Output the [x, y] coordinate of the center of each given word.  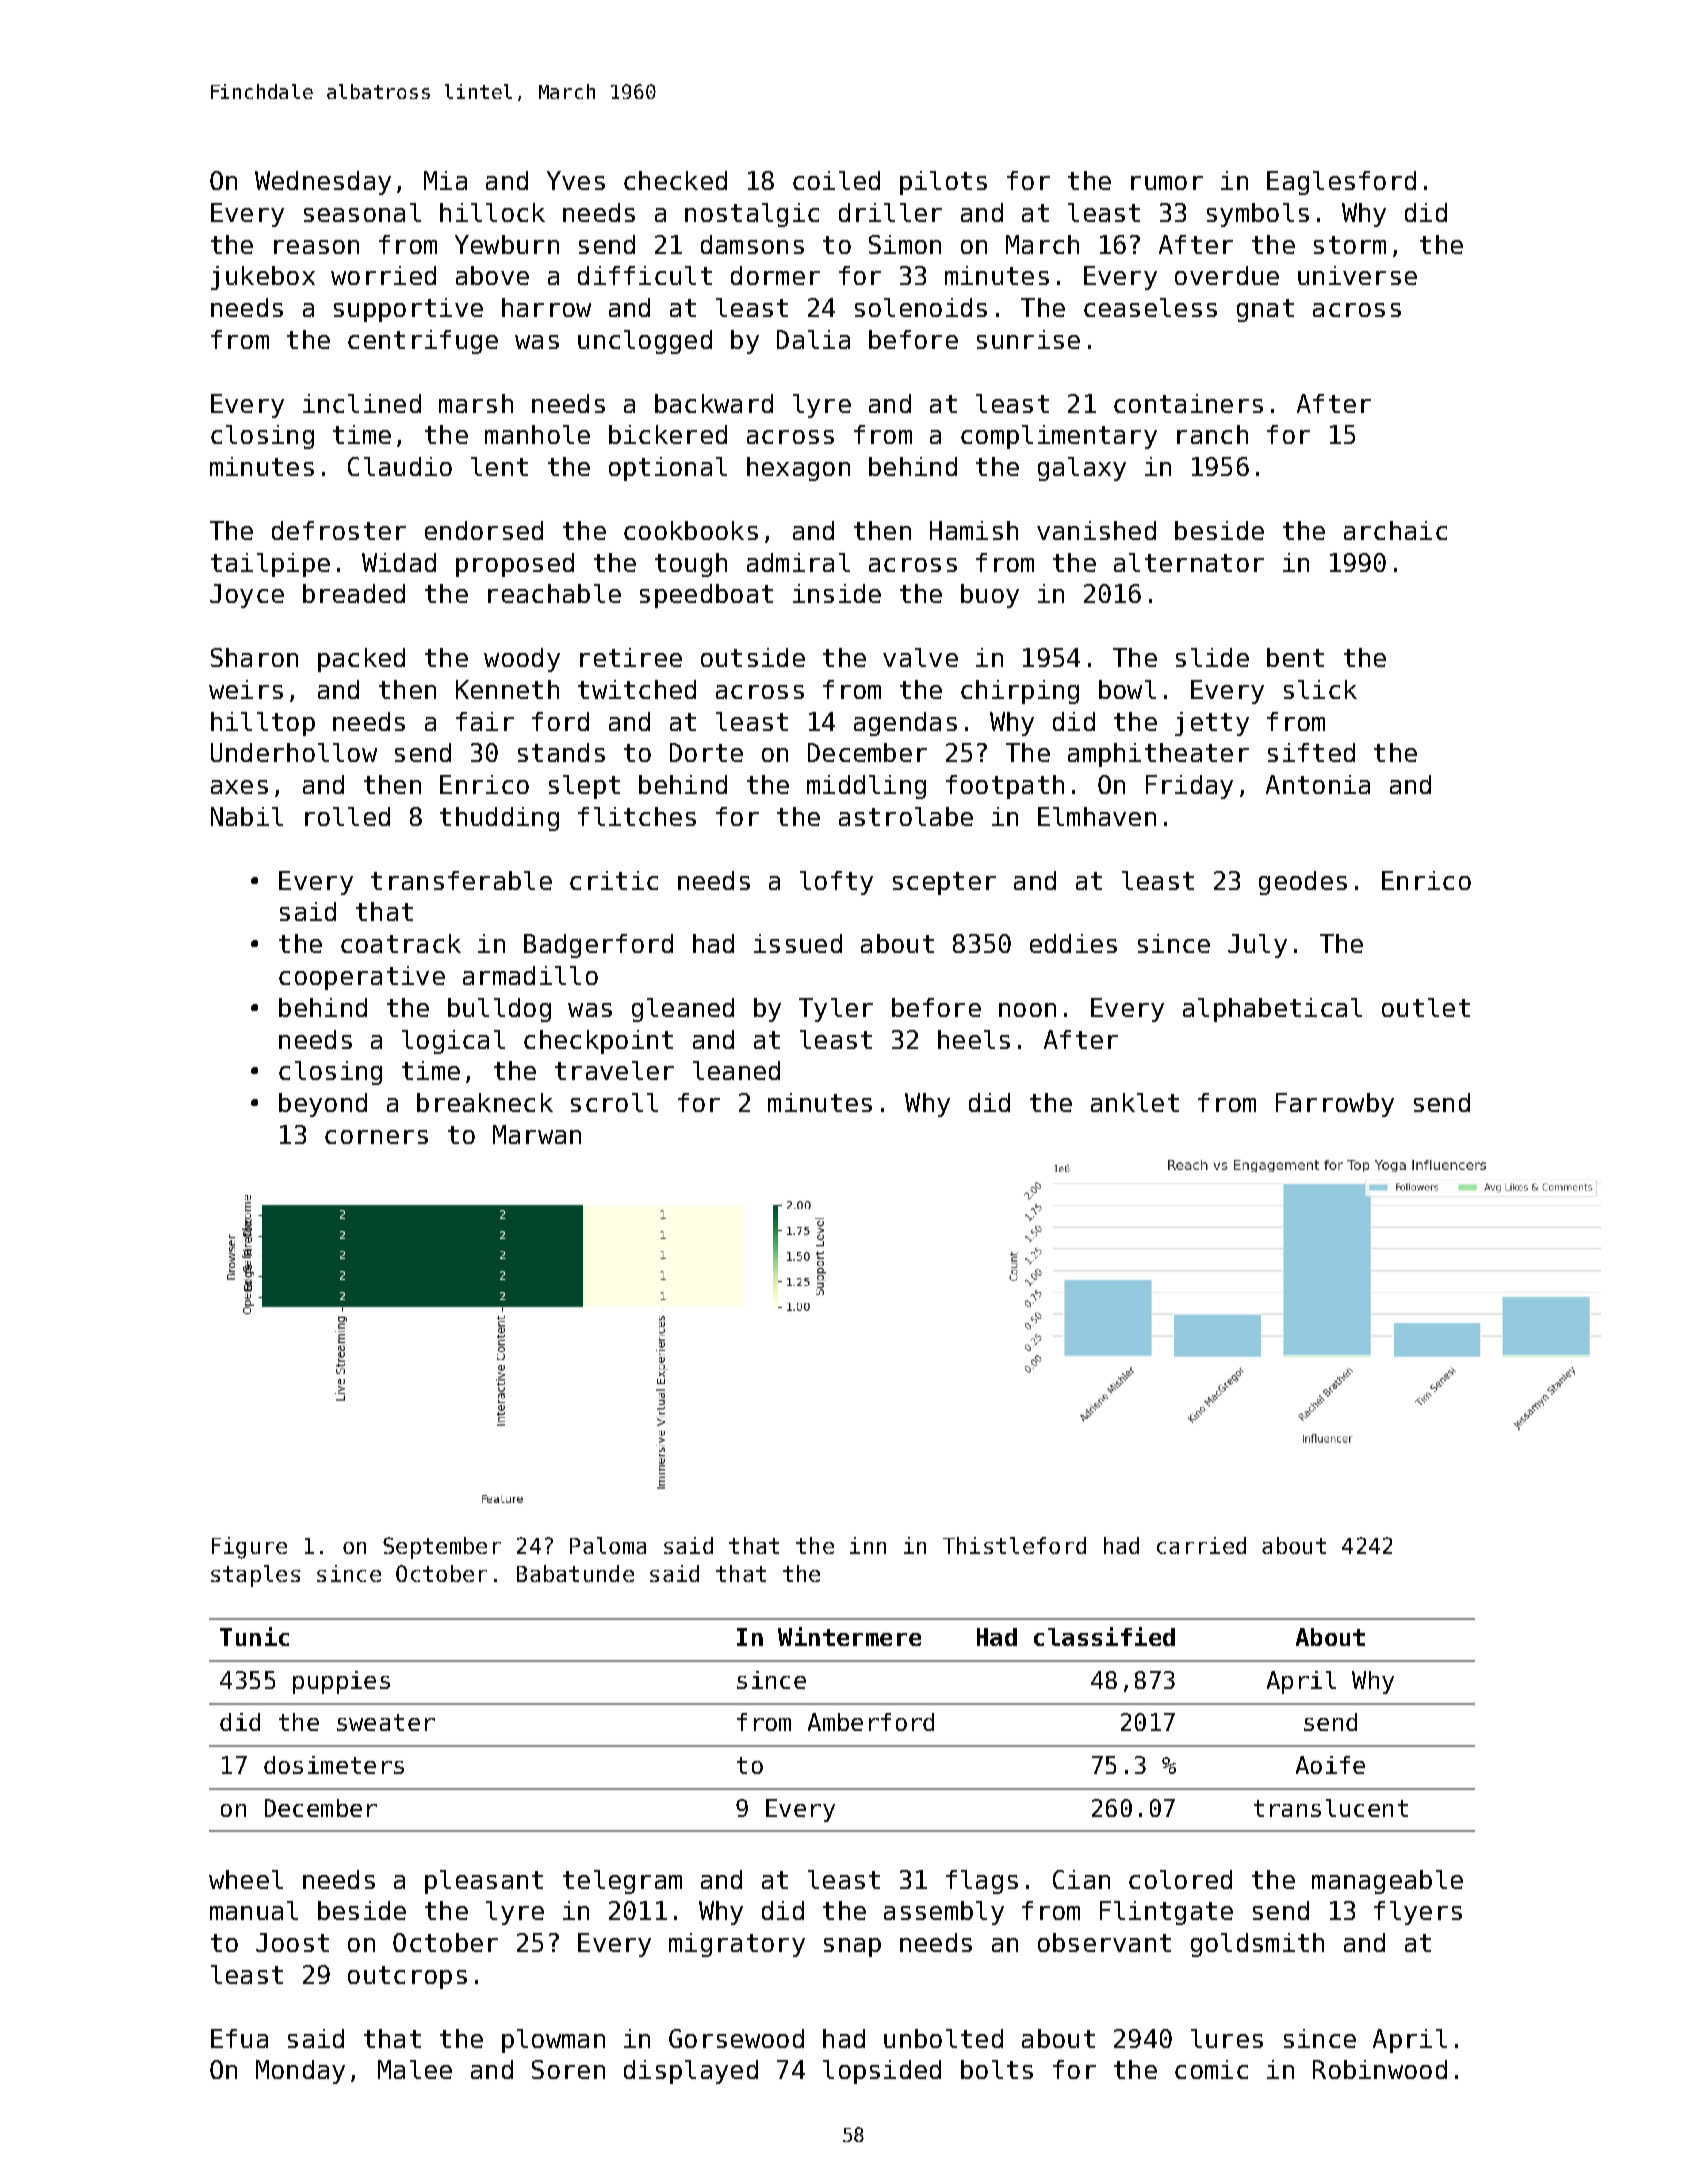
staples [255, 1576]
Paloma [608, 1545]
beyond [323, 1105]
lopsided [882, 2072]
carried [1201, 1545]
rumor [1167, 183]
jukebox [263, 278]
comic [1211, 2069]
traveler [614, 1070]
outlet [1426, 1007]
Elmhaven [1097, 816]
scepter [944, 883]
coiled [836, 180]
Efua [239, 2038]
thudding [499, 819]
